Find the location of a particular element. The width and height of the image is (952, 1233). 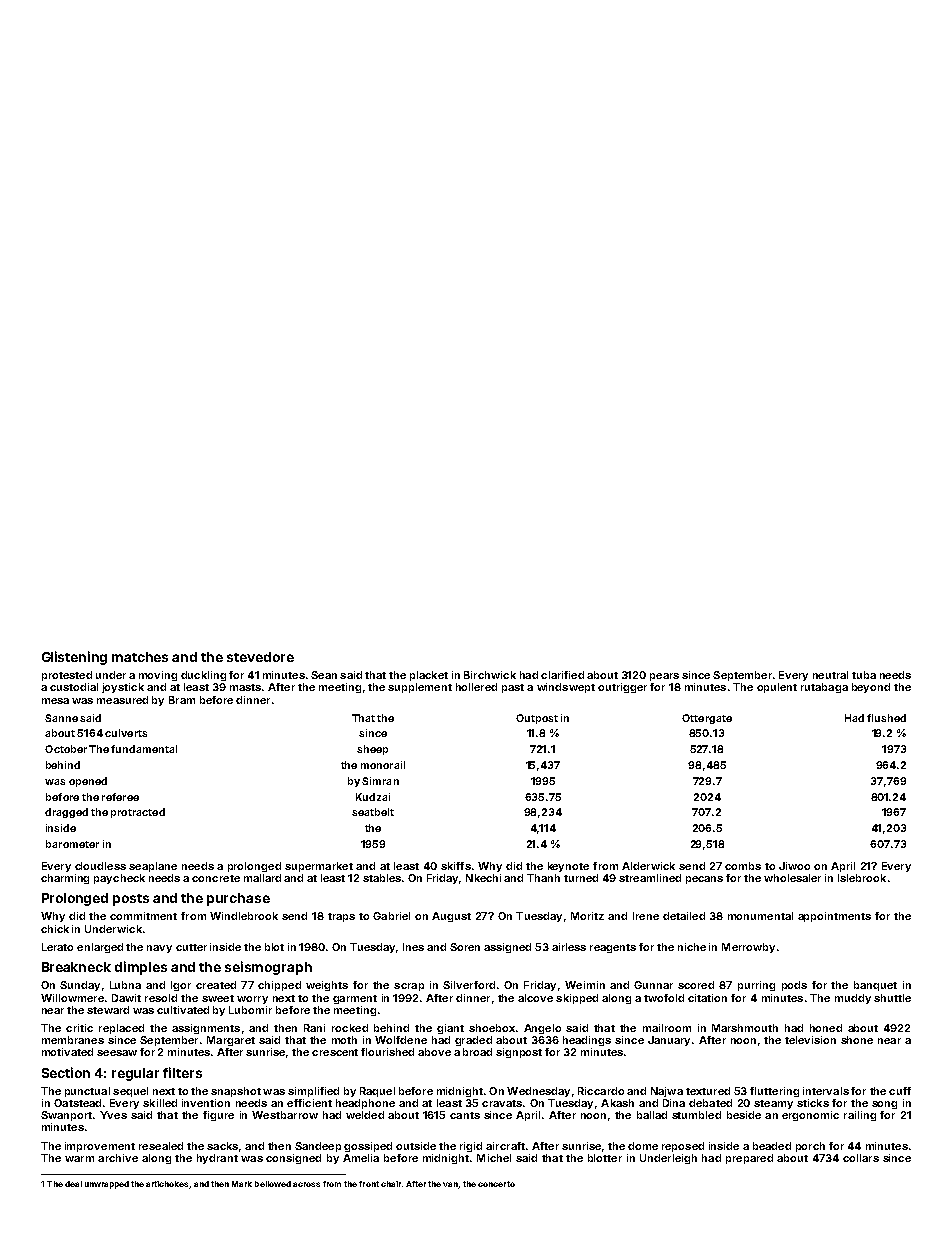

hollered is located at coordinates (476, 687).
